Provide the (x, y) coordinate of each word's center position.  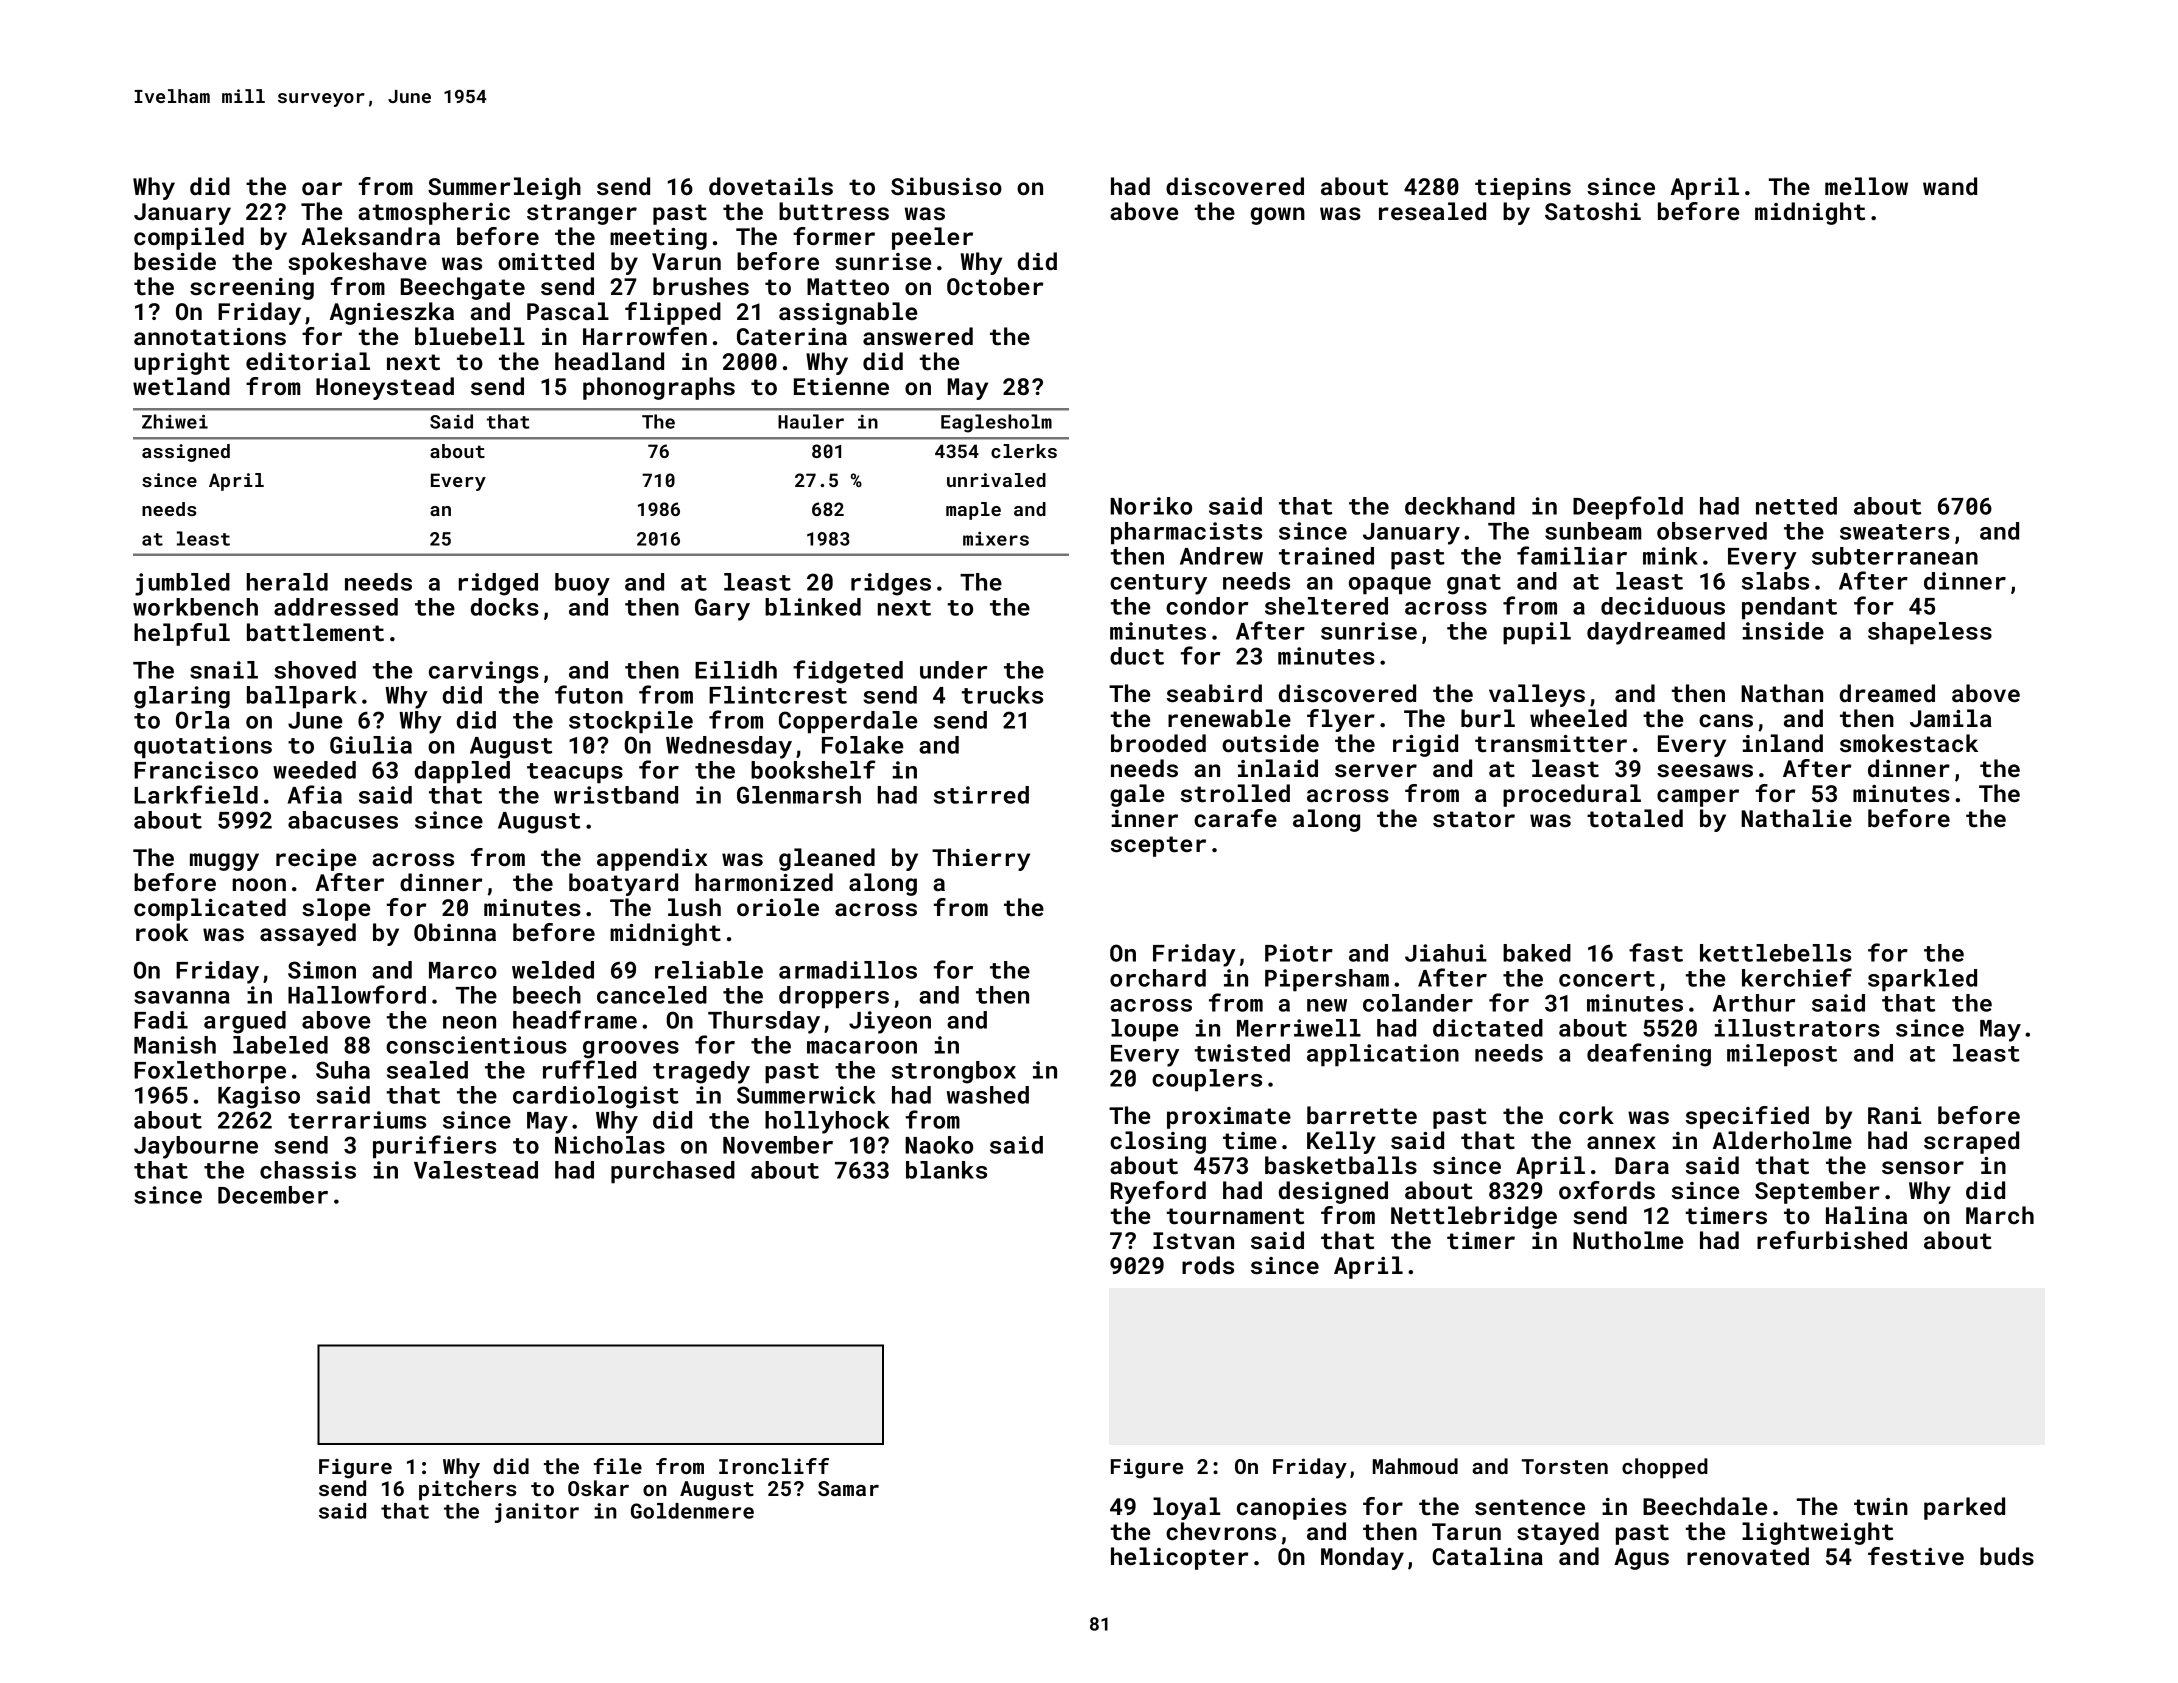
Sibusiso (946, 186)
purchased (673, 1172)
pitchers (468, 1490)
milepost (1782, 1055)
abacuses (343, 820)
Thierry (981, 859)
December (273, 1195)
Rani (1894, 1115)
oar (322, 188)
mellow (1866, 186)
